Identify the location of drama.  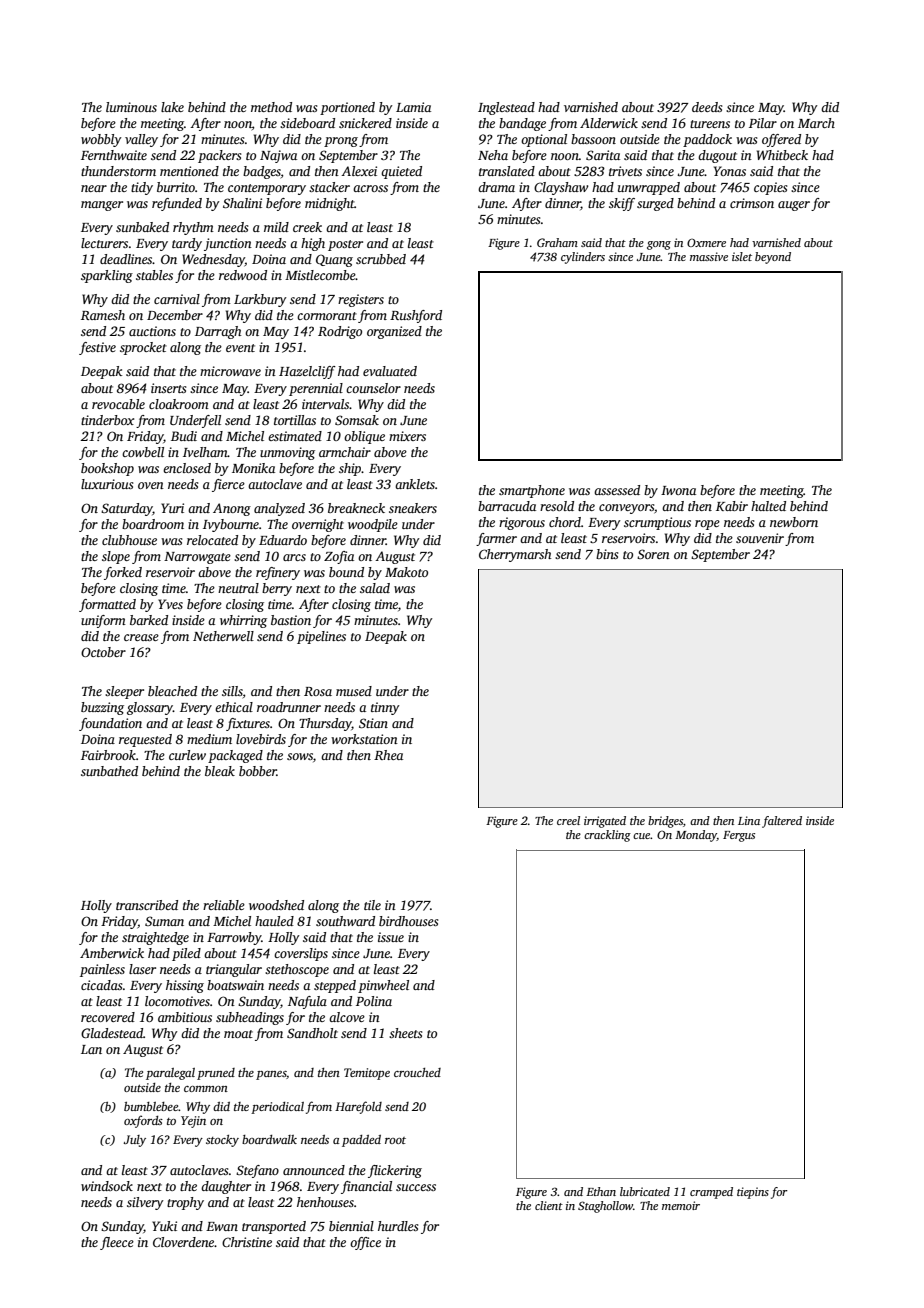
(496, 187).
